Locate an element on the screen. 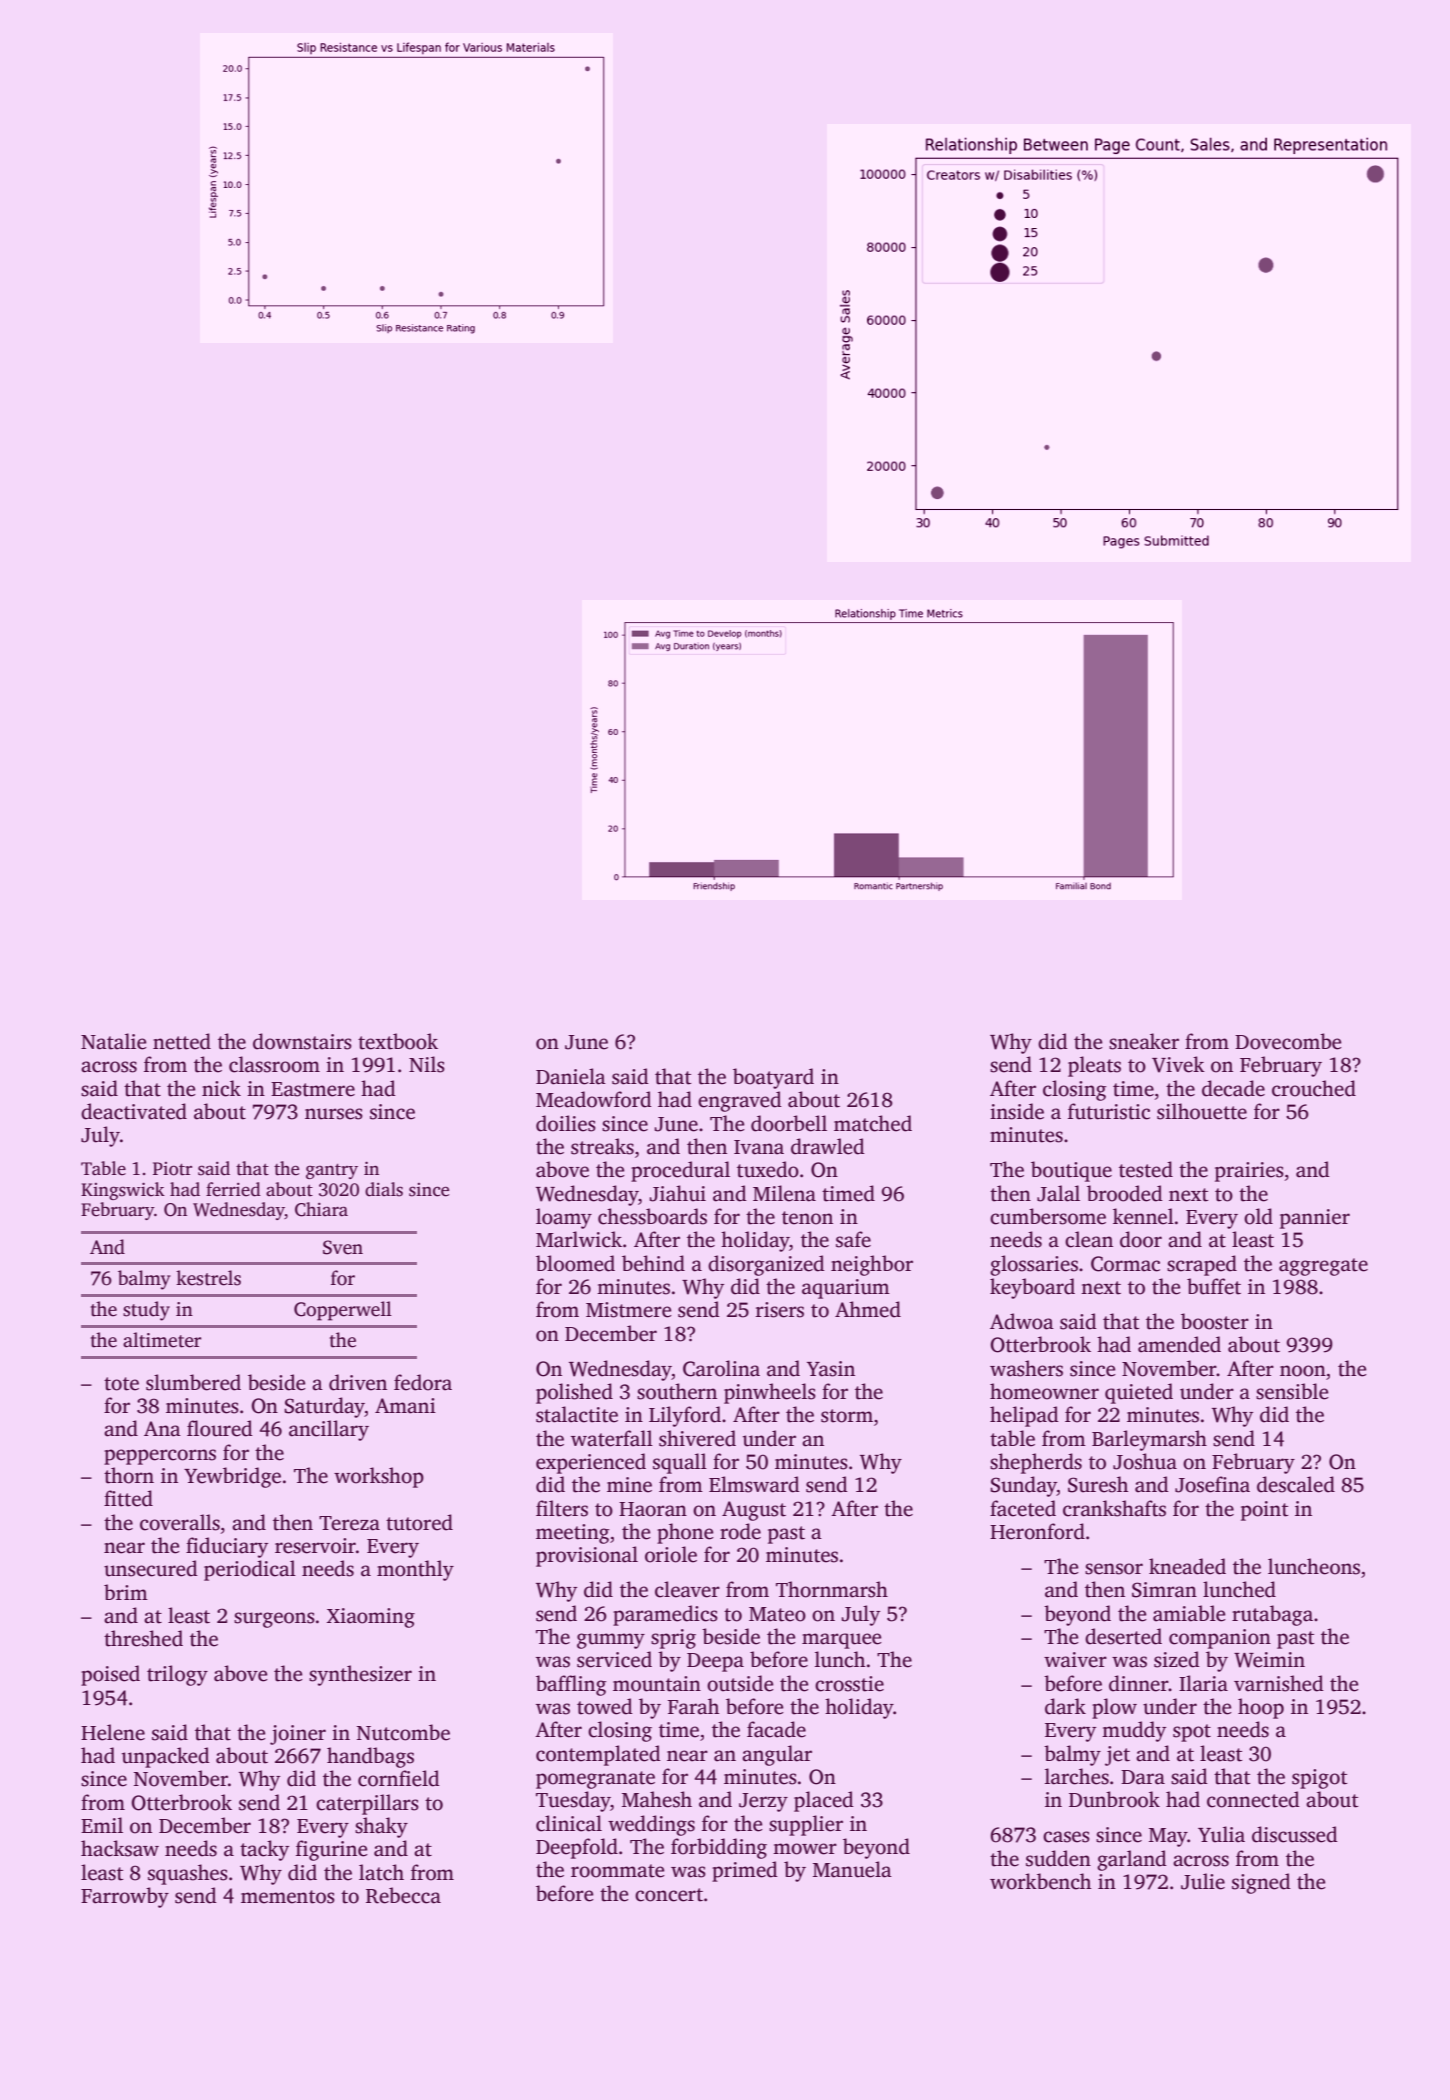 This screenshot has height=2100, width=1450. study is located at coordinates (146, 1311).
